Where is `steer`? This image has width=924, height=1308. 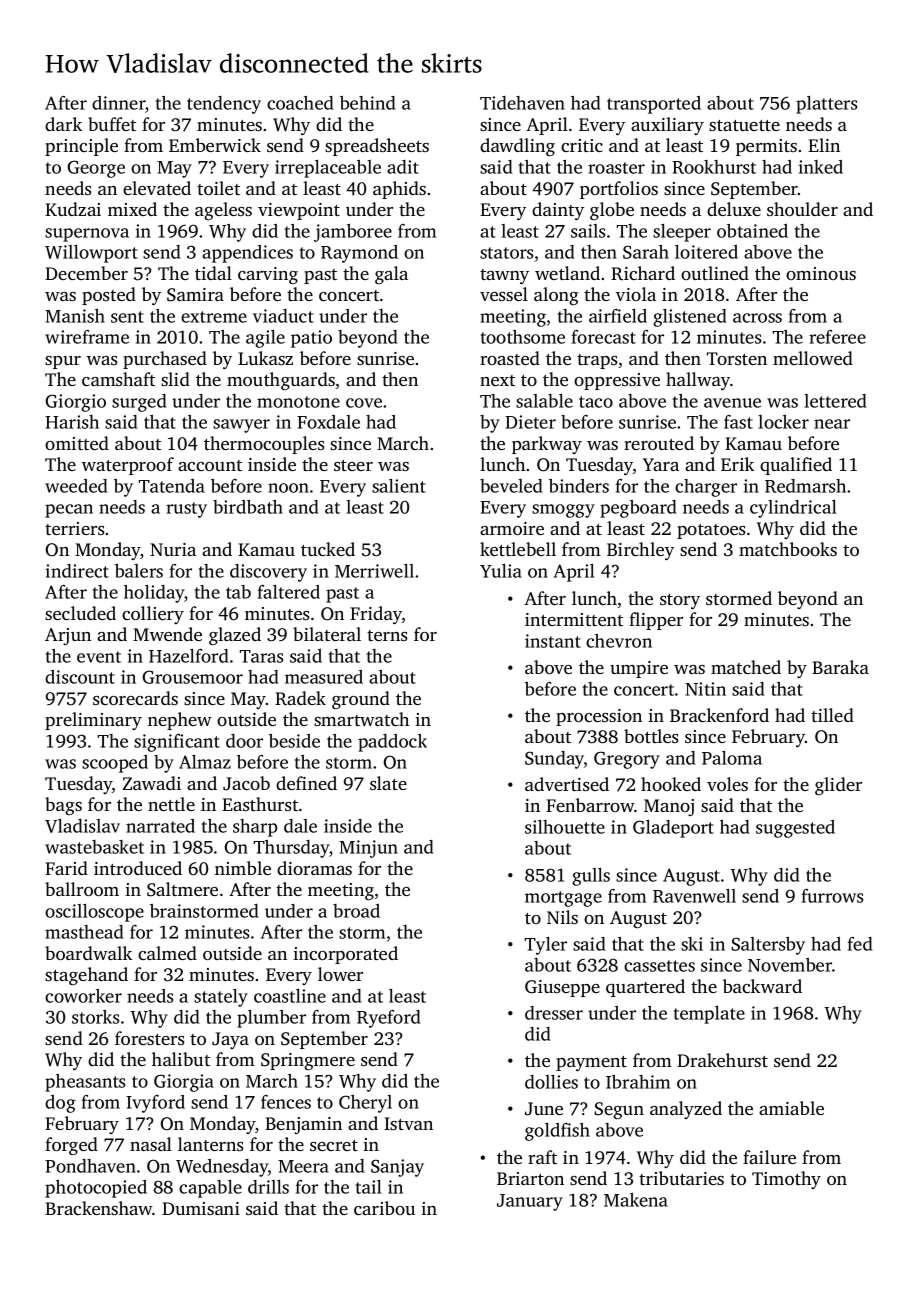 steer is located at coordinates (353, 465).
